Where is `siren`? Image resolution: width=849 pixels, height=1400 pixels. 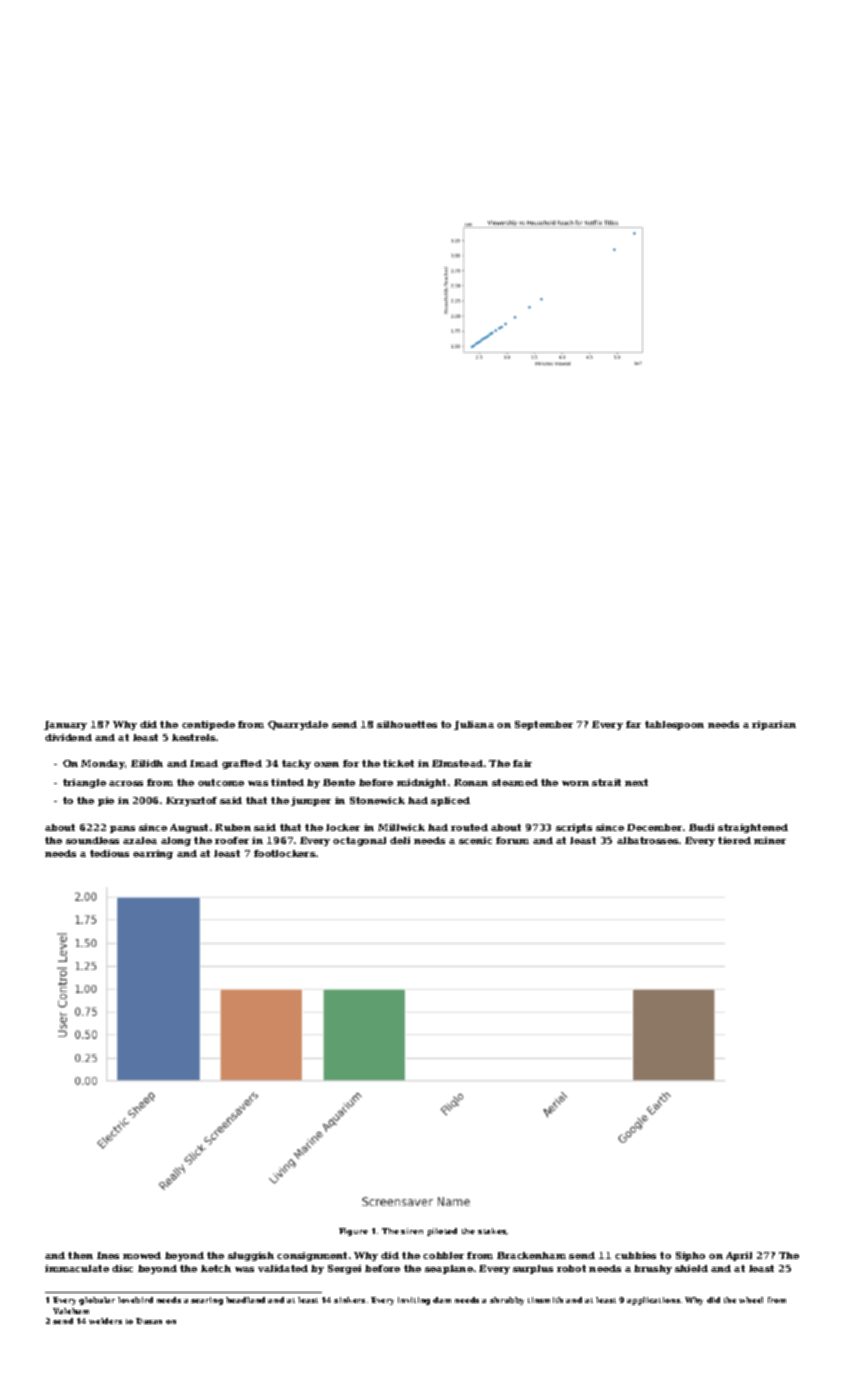
siren is located at coordinates (412, 1231).
